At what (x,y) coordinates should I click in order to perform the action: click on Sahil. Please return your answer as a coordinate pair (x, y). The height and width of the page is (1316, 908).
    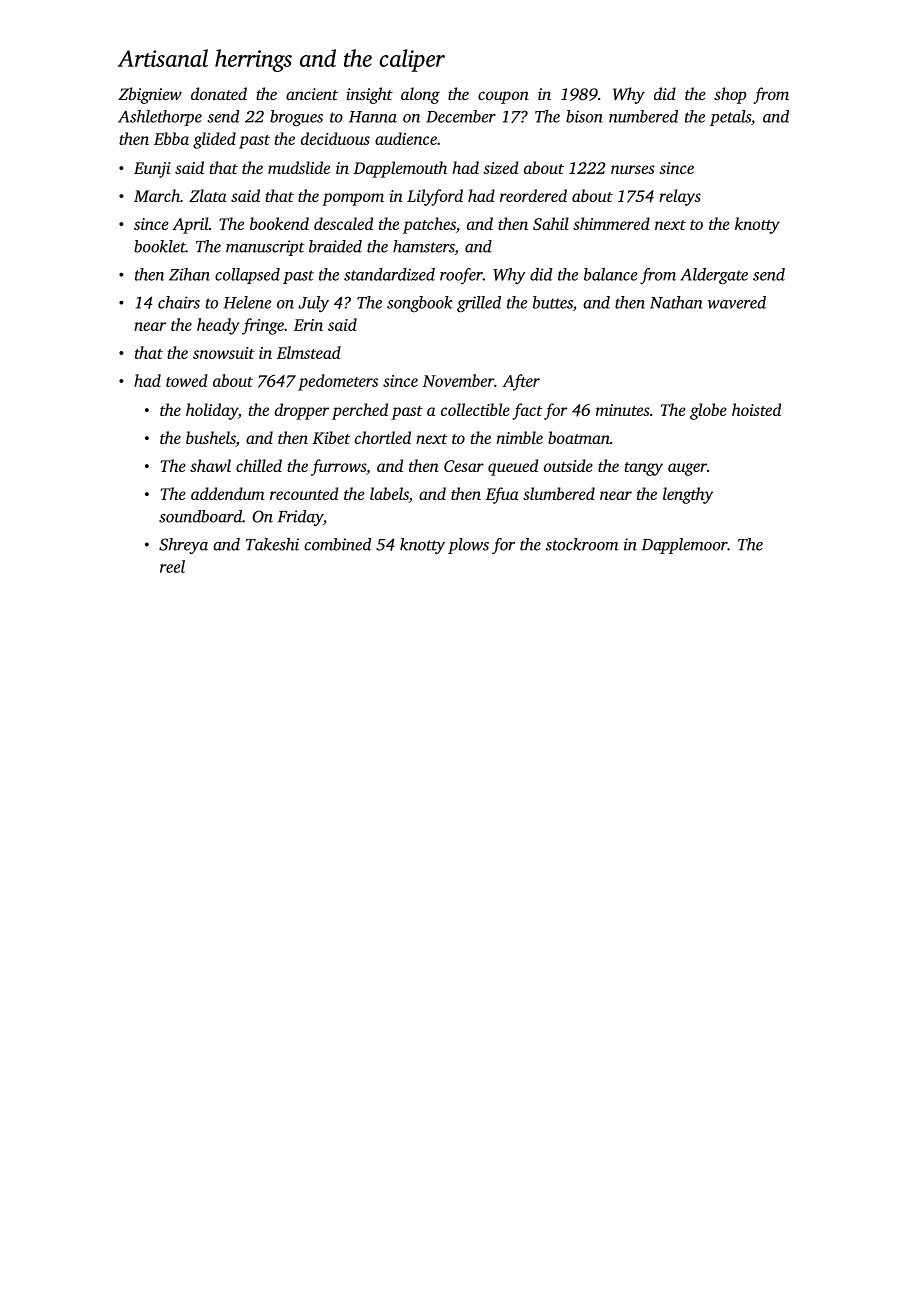
    Looking at the image, I should click on (551, 223).
